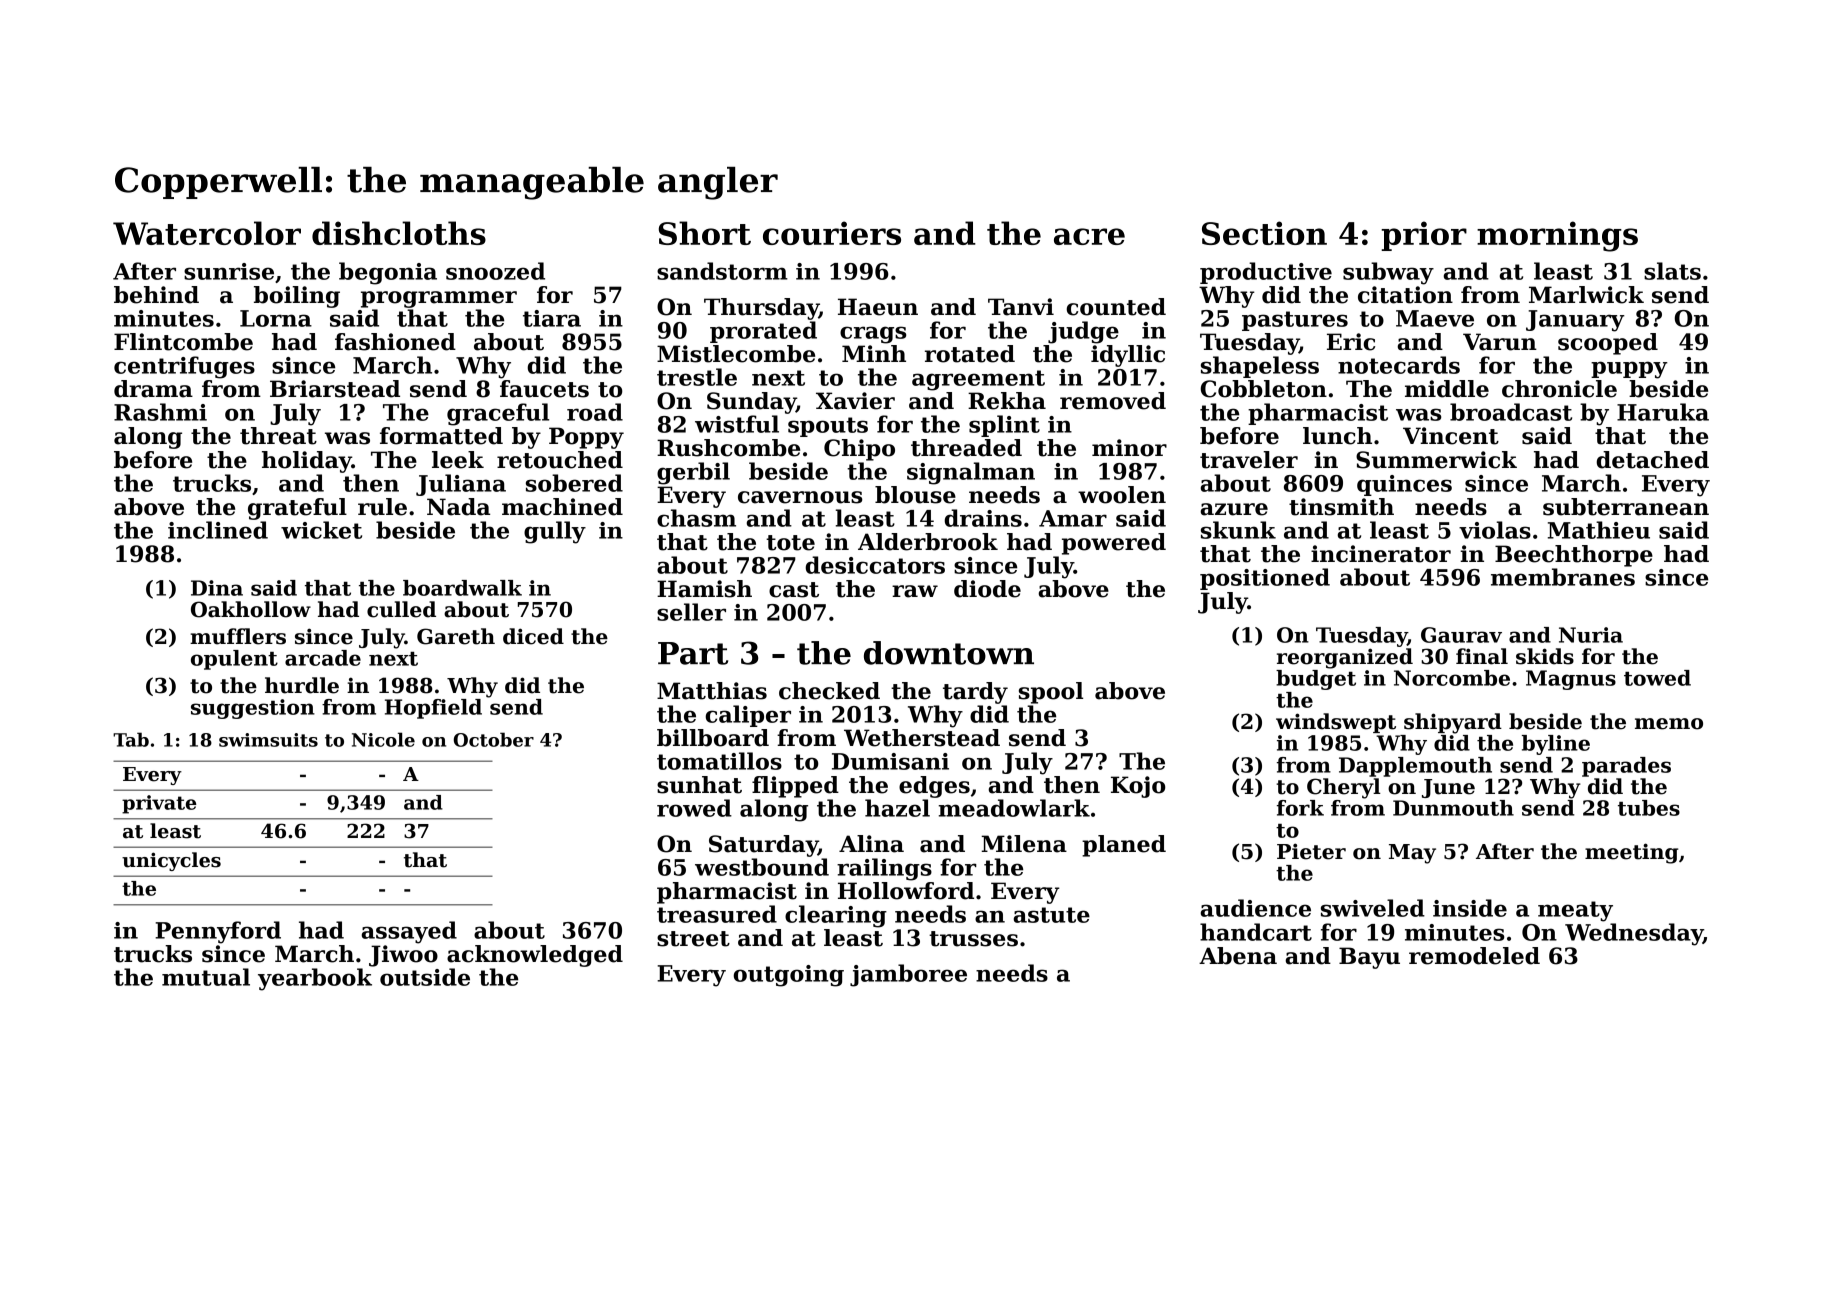 The width and height of the image is (1823, 1289). I want to click on diode, so click(987, 589).
